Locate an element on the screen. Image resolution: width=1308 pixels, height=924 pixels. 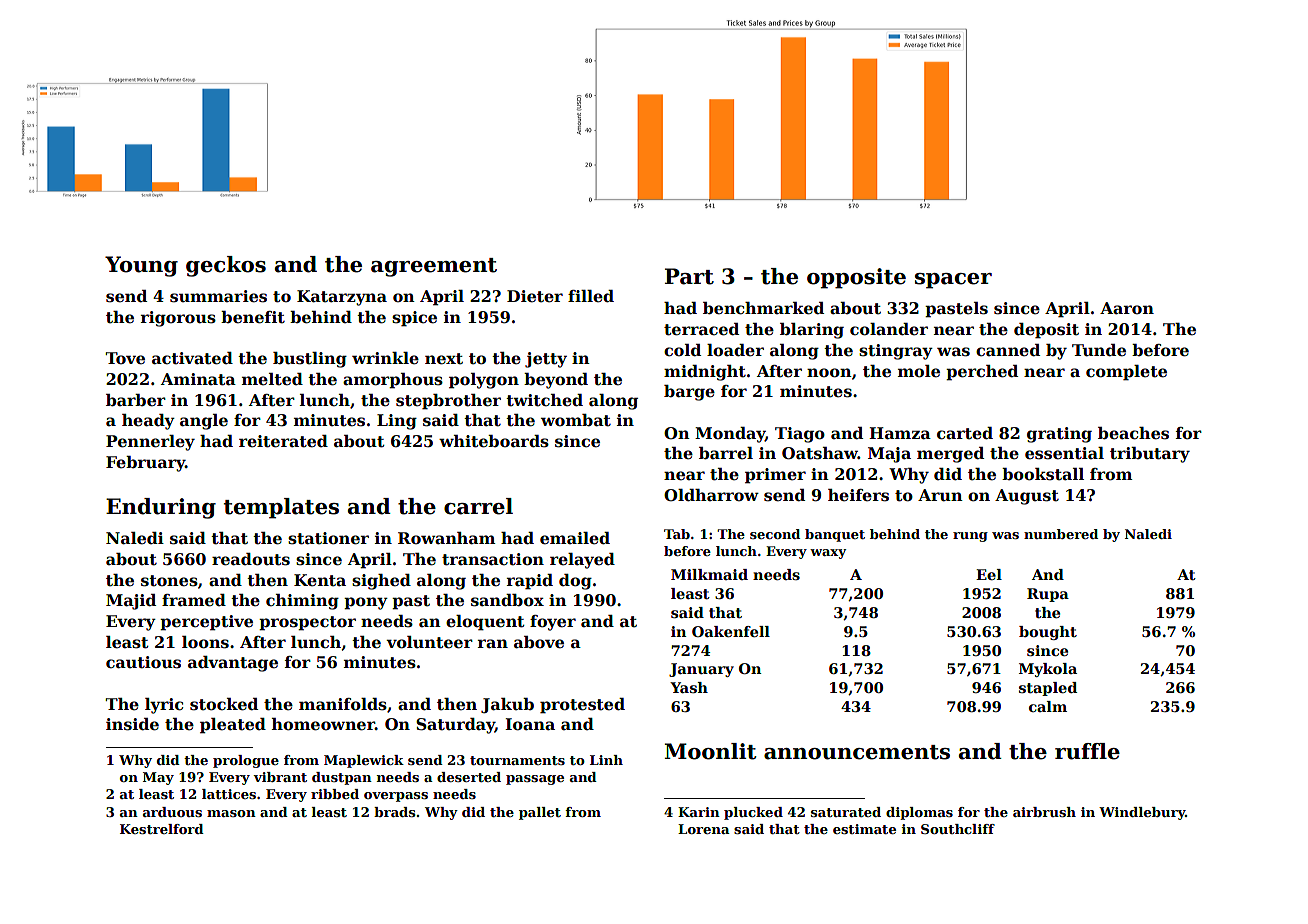
Majid is located at coordinates (131, 602).
